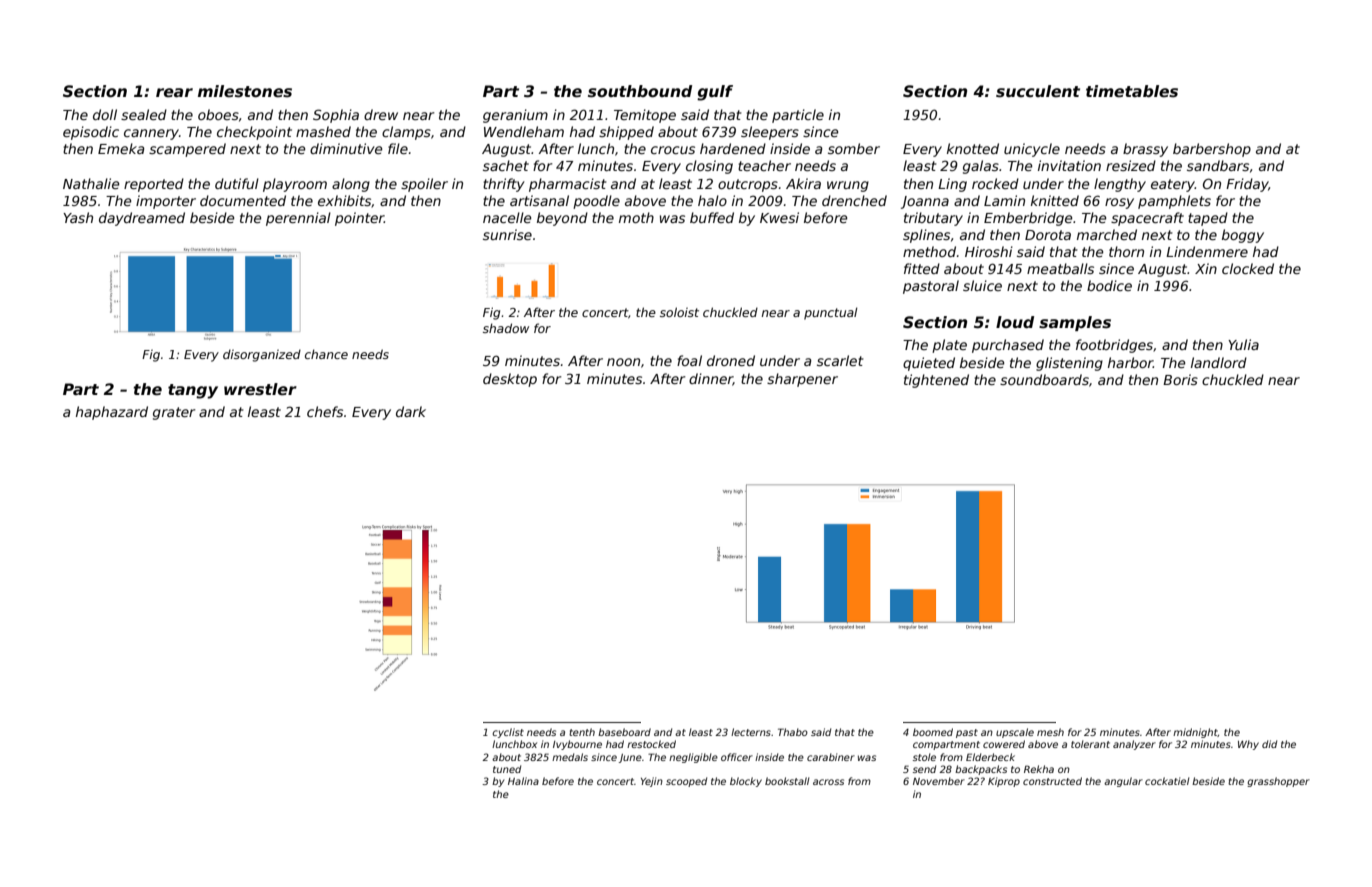  Describe the element at coordinates (1195, 733) in the page. I see `midnight` at that location.
